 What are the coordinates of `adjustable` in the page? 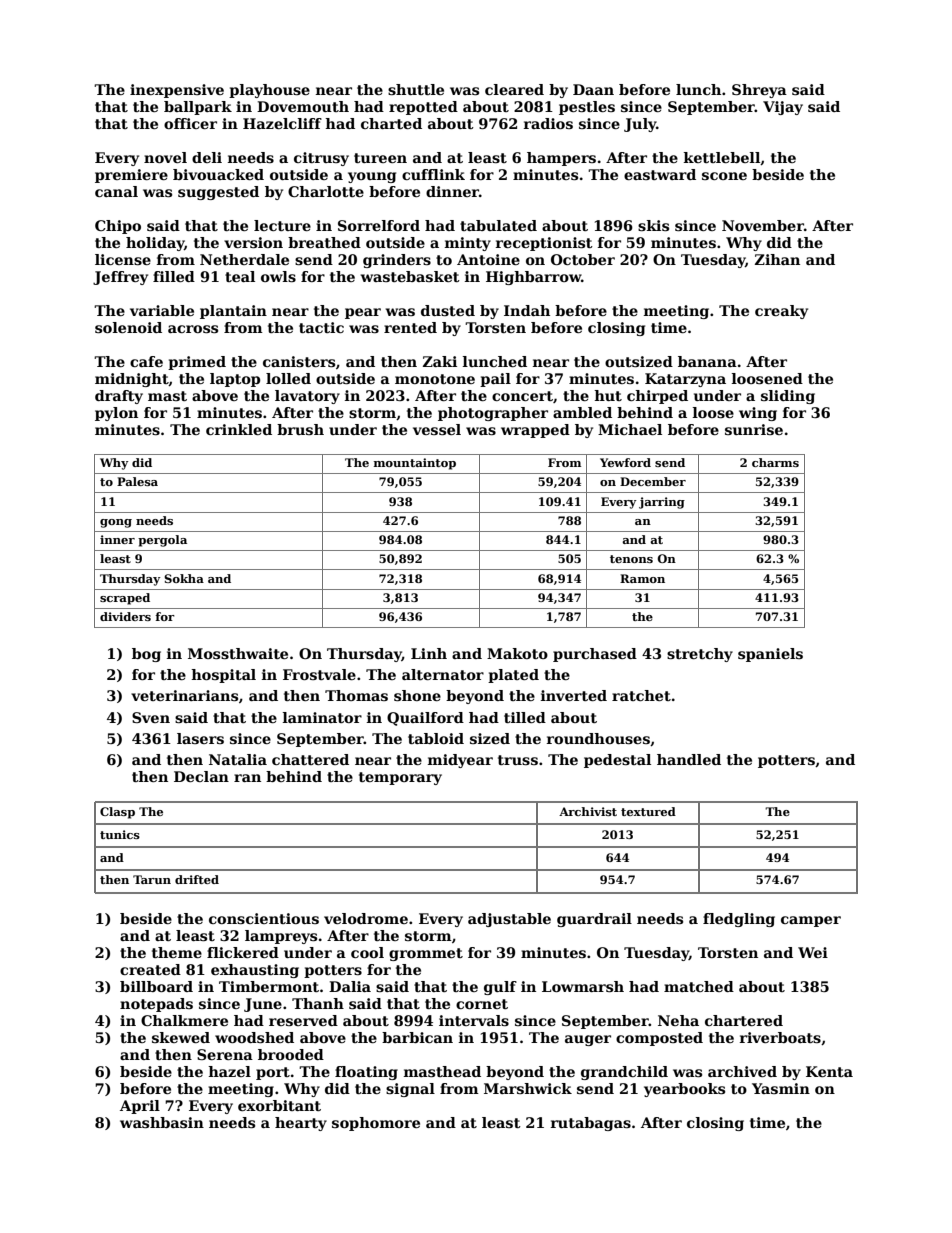 It's located at (509, 920).
